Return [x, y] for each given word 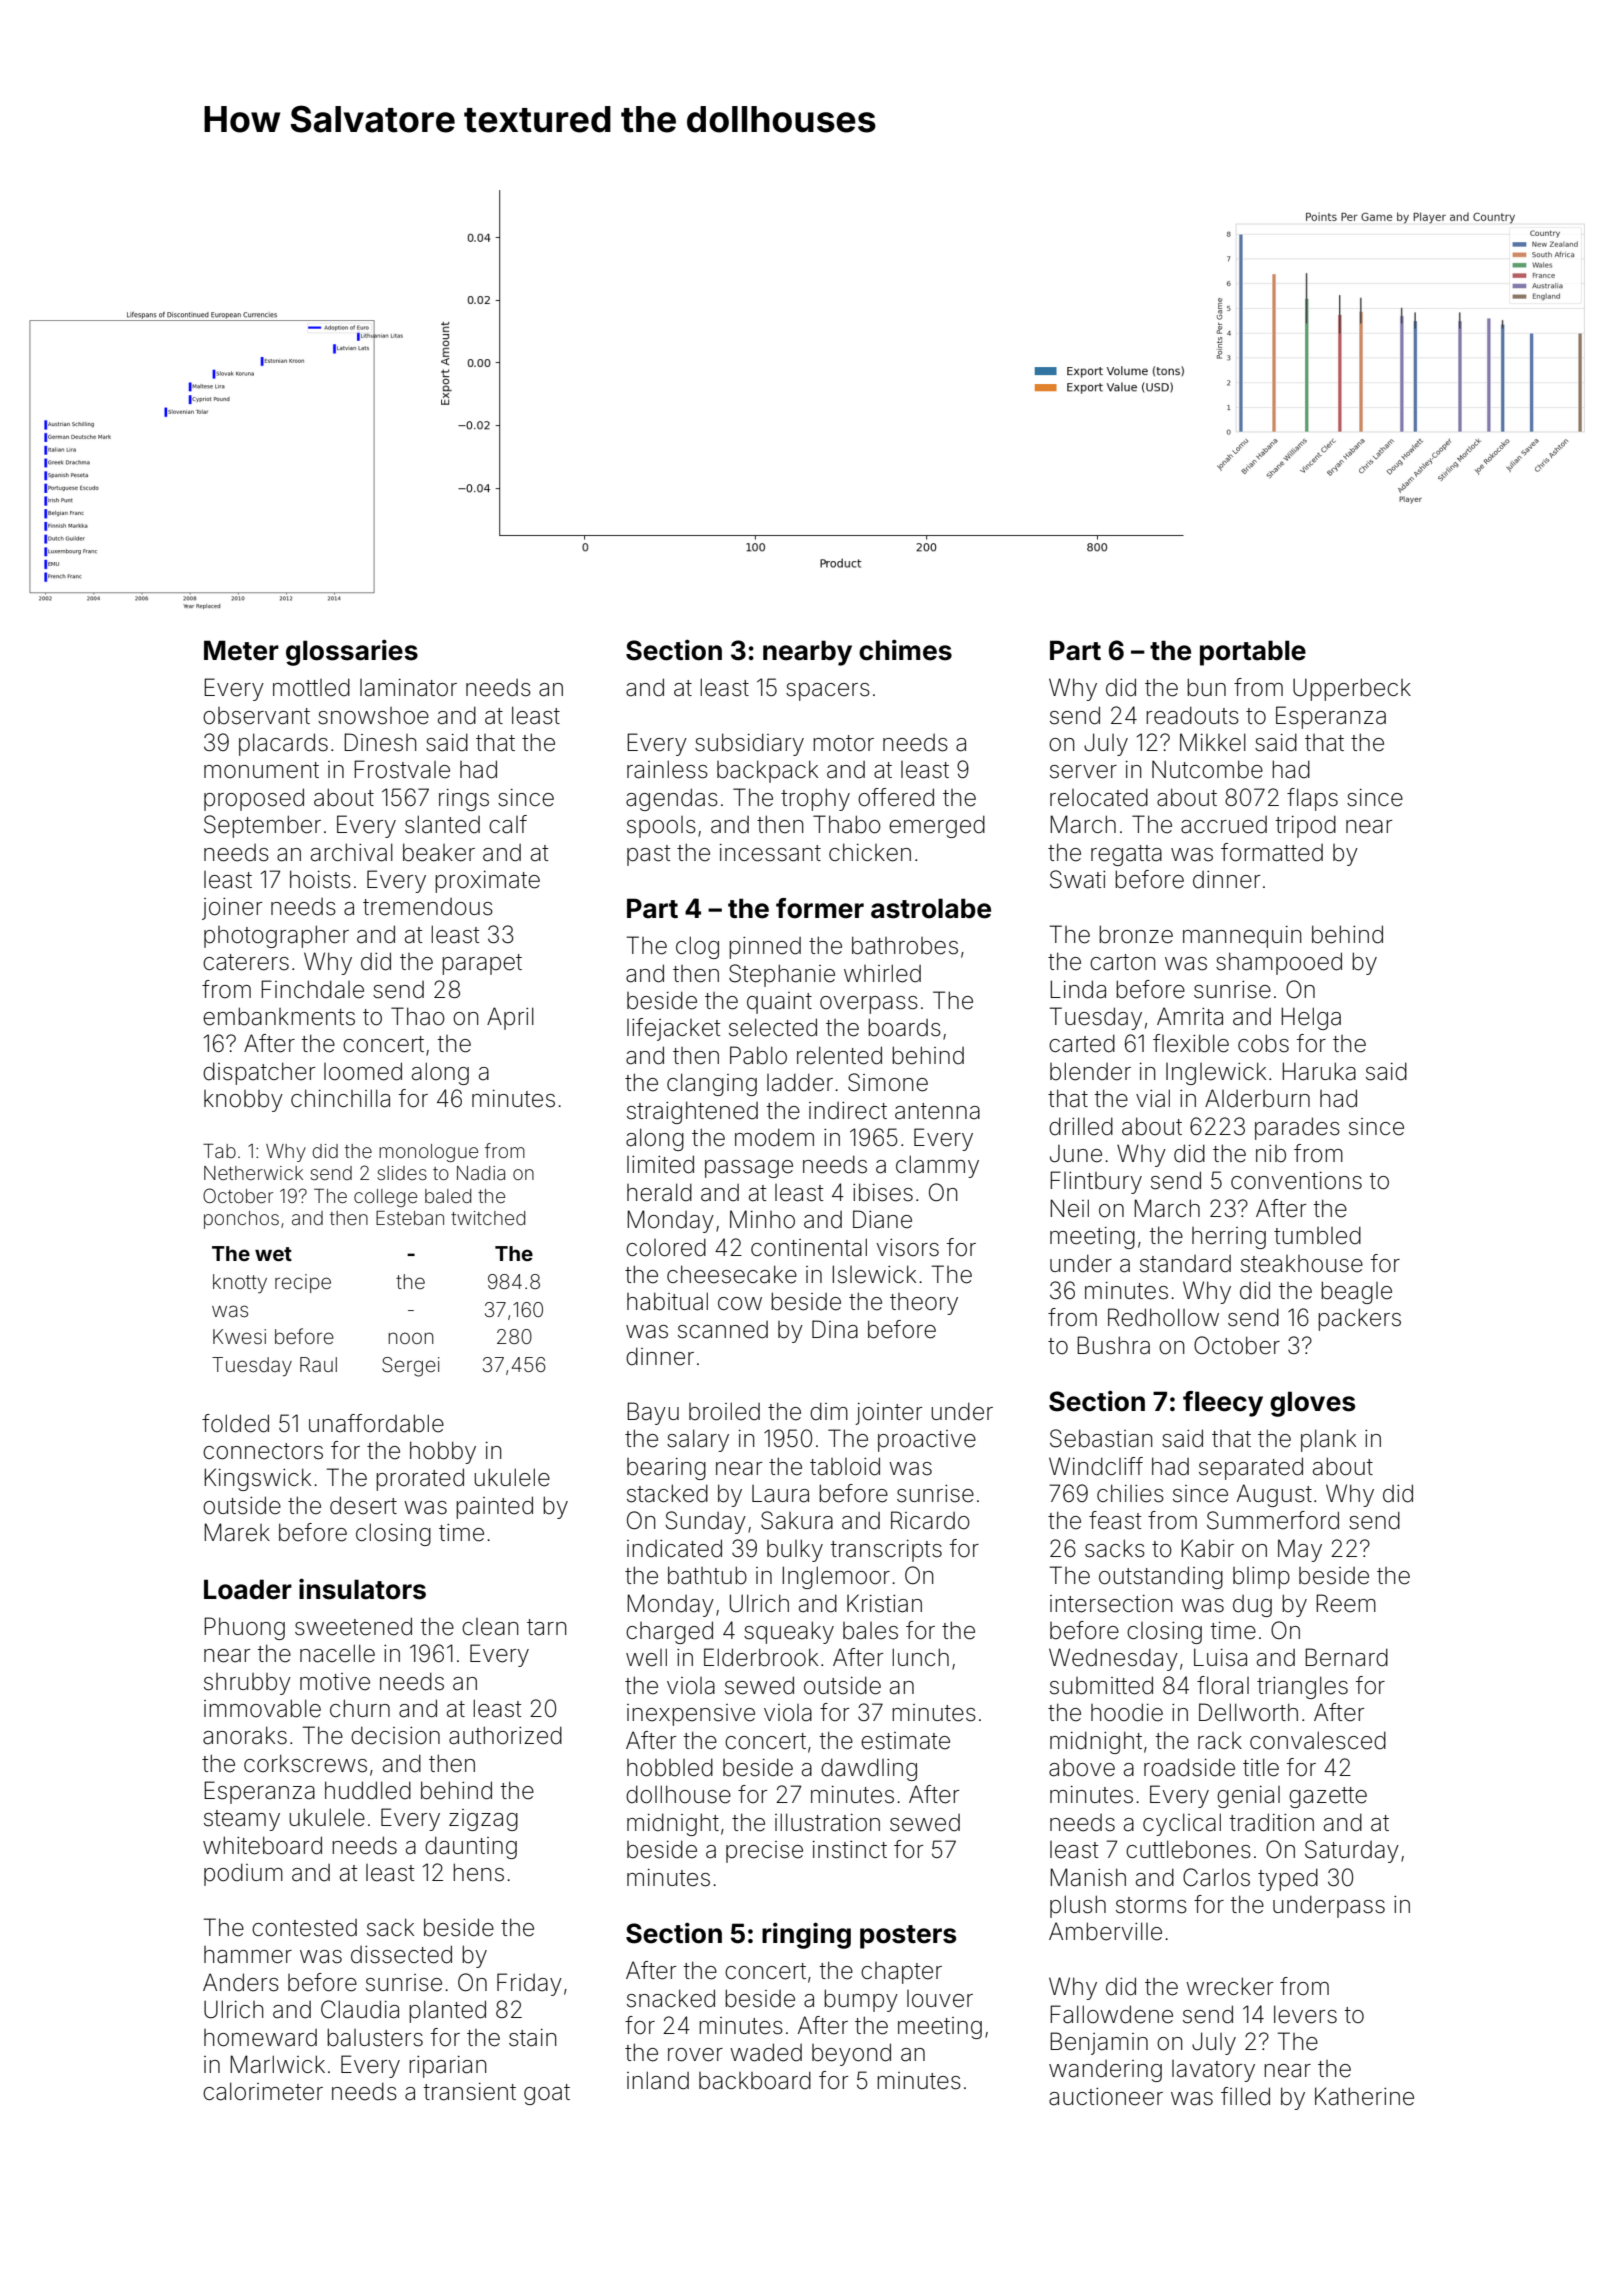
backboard [755, 2080]
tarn [546, 1627]
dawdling [869, 1769]
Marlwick [277, 2064]
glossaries [352, 653]
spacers [828, 692]
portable [1253, 653]
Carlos [1216, 1877]
